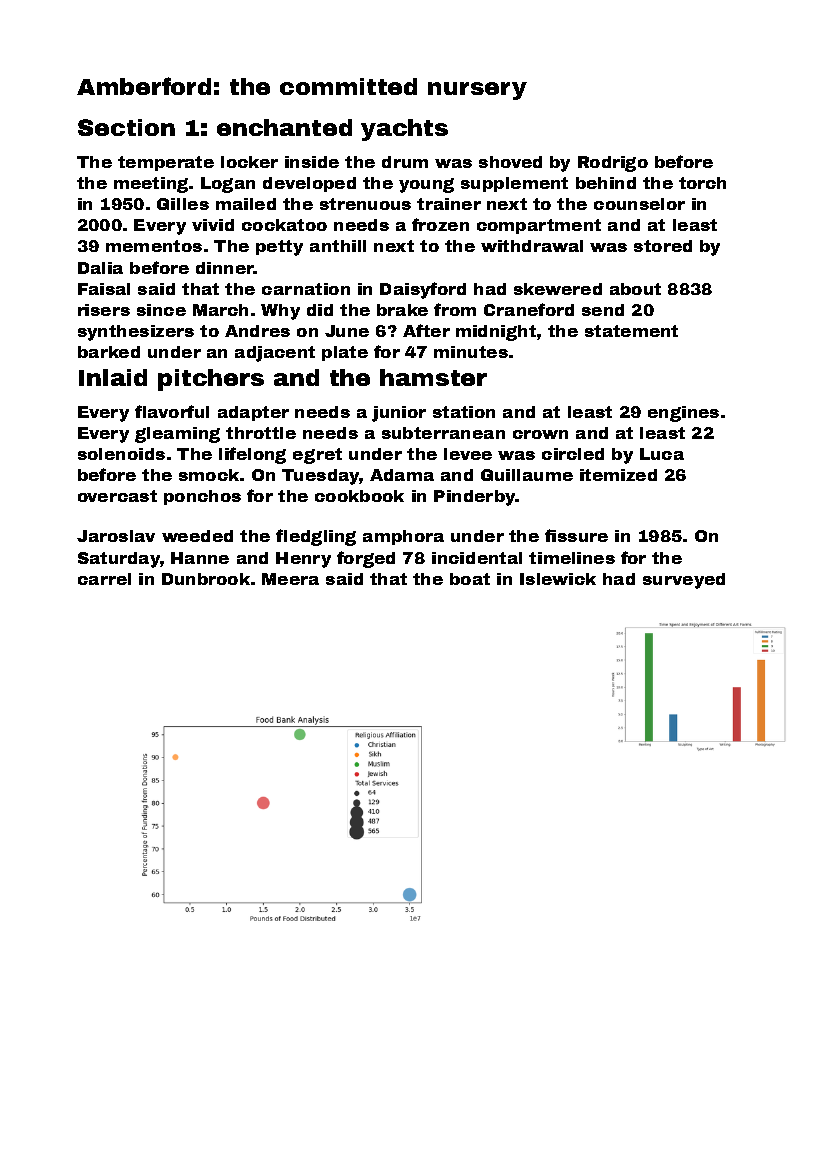 This screenshot has width=817, height=1160. Describe the element at coordinates (573, 454) in the screenshot. I see `circled` at that location.
